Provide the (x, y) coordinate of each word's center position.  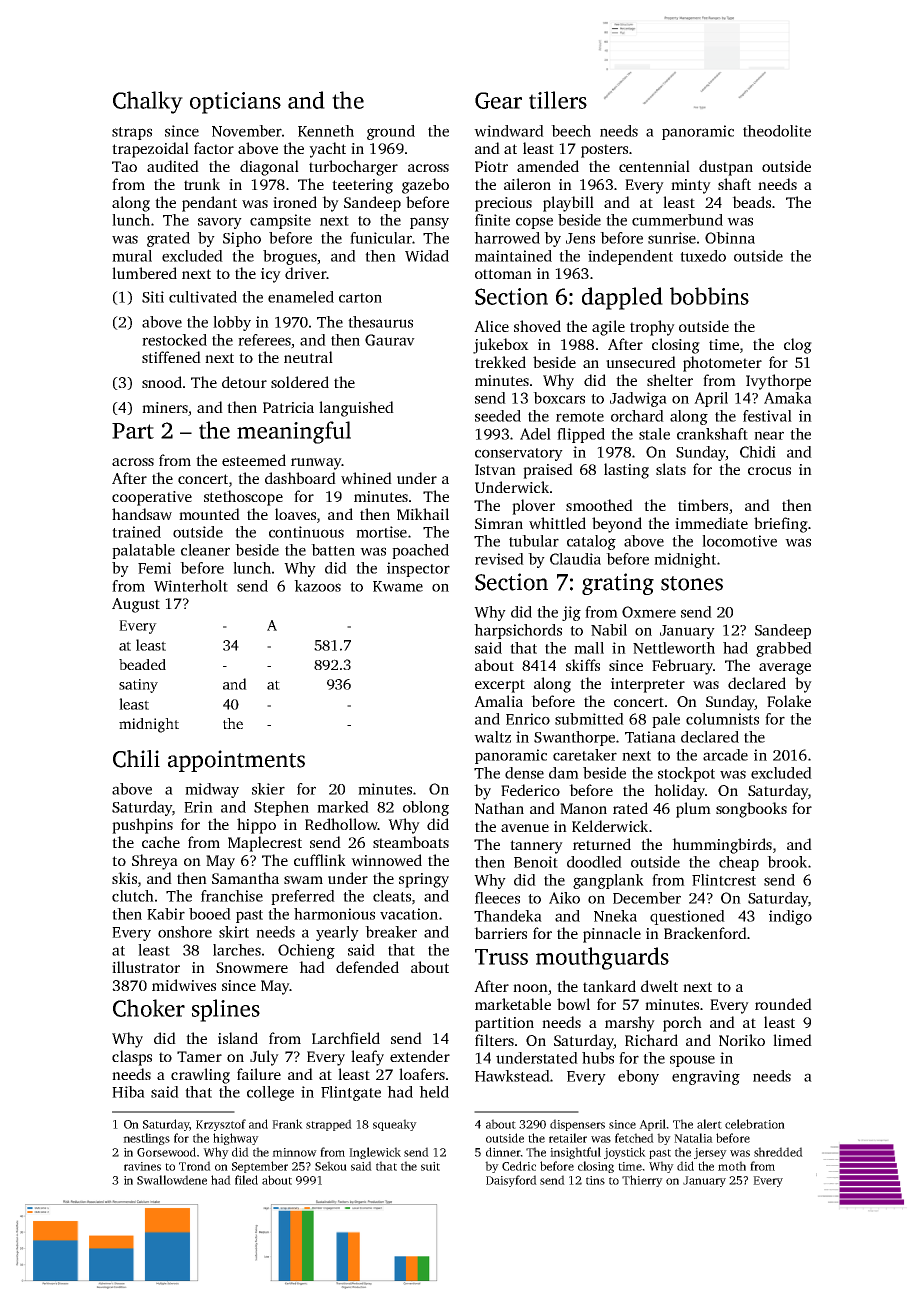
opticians (235, 103)
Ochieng (306, 951)
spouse (692, 1061)
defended (367, 967)
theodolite (777, 131)
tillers (558, 100)
